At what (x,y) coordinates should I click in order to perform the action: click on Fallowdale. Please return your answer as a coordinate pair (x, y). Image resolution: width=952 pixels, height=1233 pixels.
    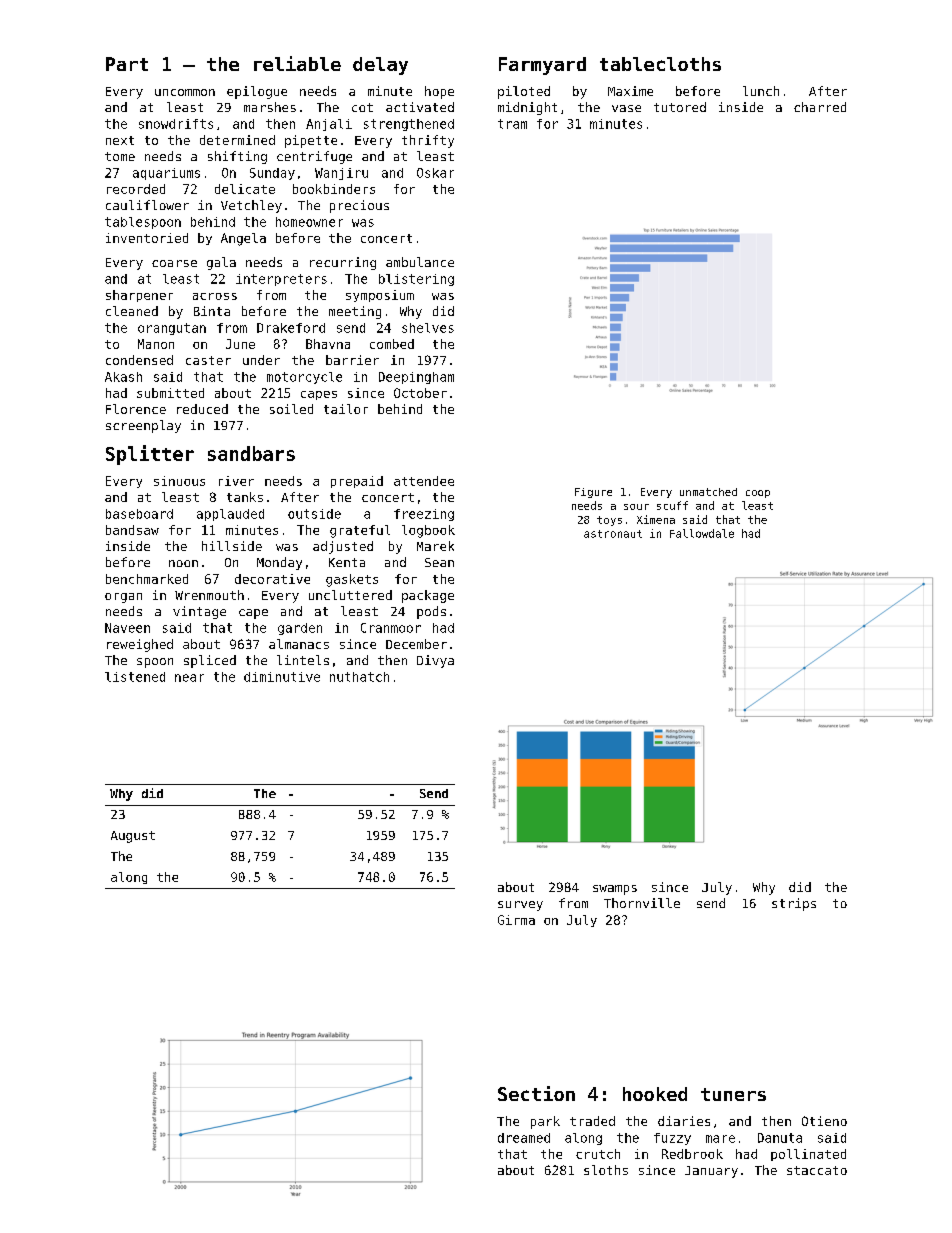
    Looking at the image, I should click on (702, 533).
